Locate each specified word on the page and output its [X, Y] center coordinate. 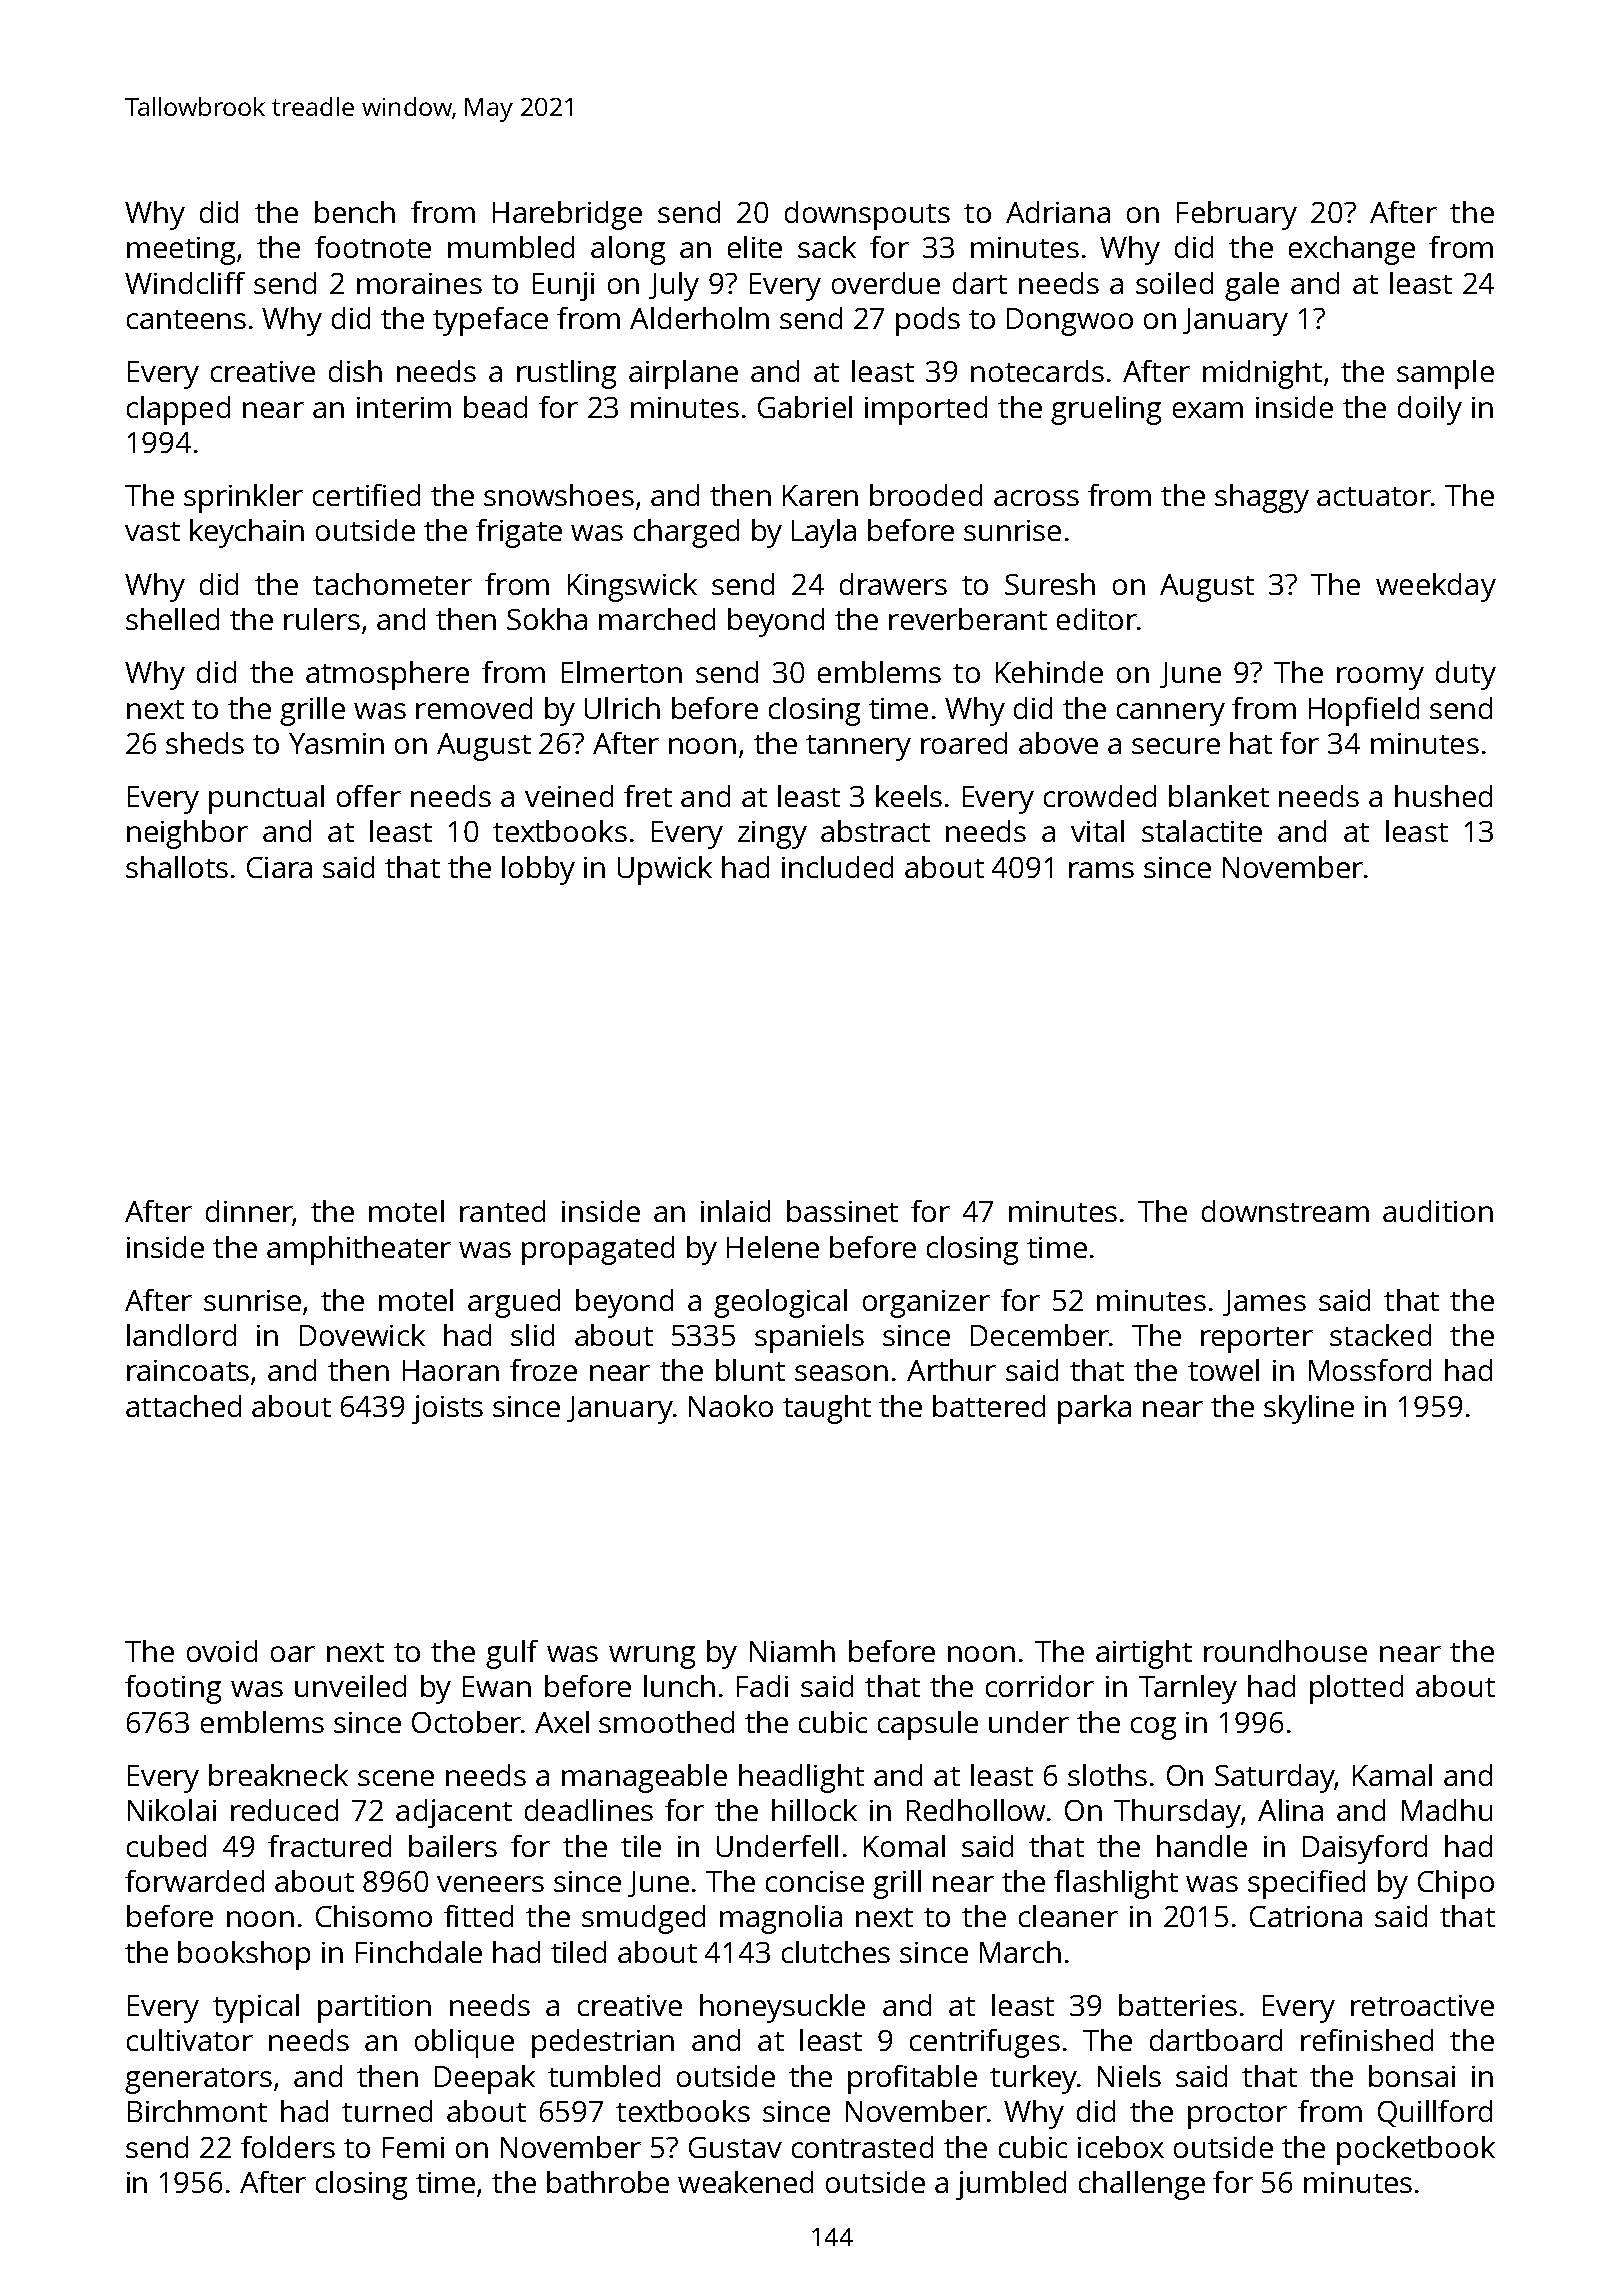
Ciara [279, 867]
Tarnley [1188, 1689]
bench [355, 212]
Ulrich [622, 708]
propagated [598, 1250]
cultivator [190, 2040]
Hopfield [1364, 711]
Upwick [665, 870]
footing [173, 1689]
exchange [1352, 250]
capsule [928, 1725]
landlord [181, 1335]
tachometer [392, 584]
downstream [1285, 1211]
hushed [1443, 796]
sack [827, 247]
